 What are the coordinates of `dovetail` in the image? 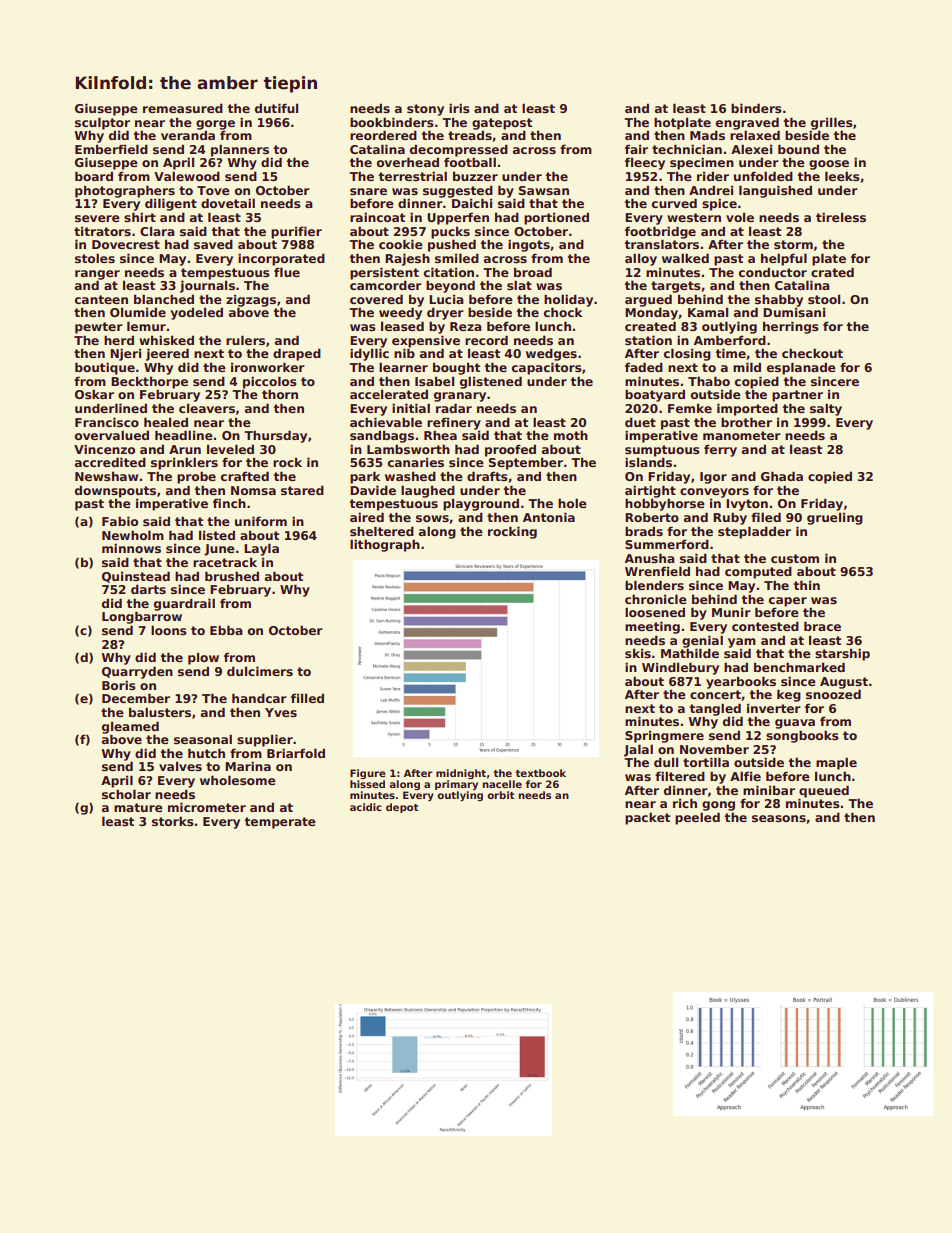 It's located at (228, 203).
